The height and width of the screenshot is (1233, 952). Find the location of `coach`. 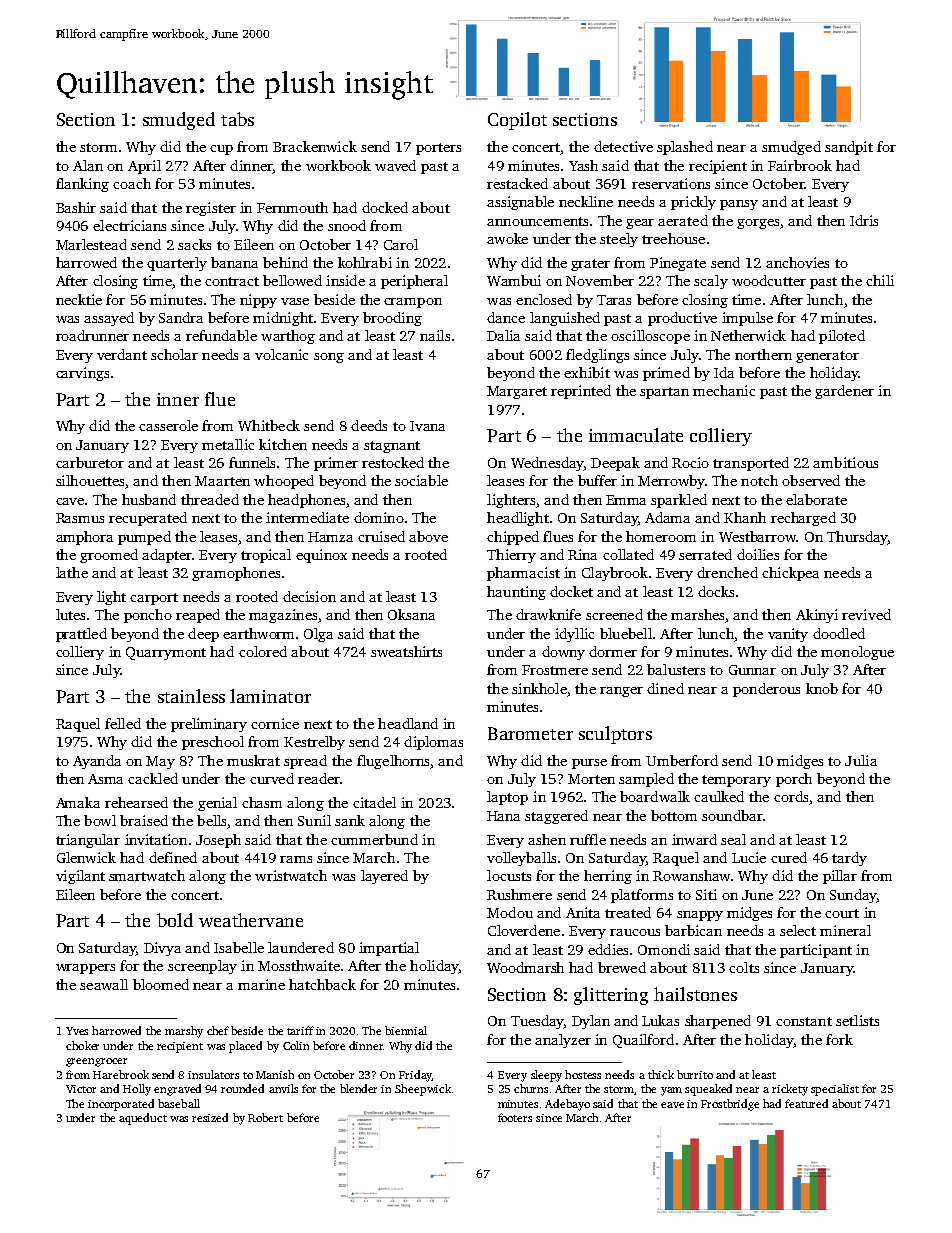

coach is located at coordinates (132, 183).
